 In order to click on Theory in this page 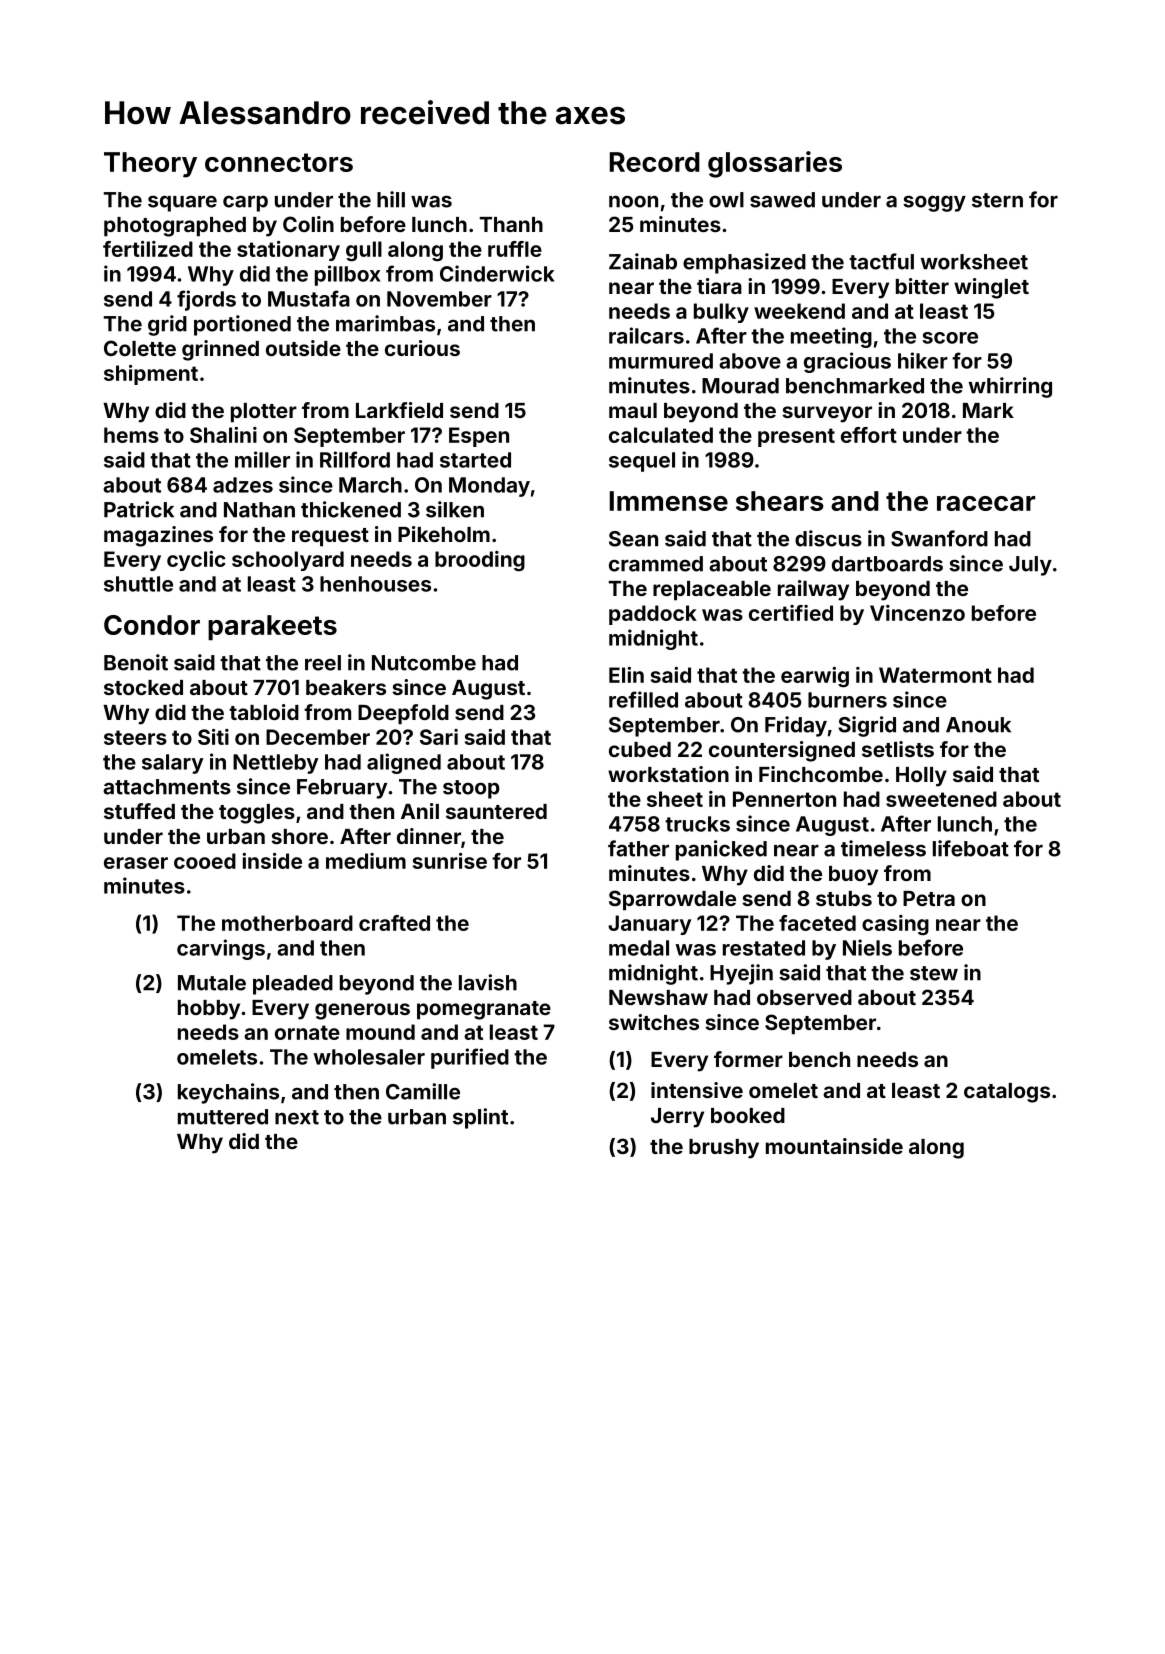, I will do `click(150, 165)`.
